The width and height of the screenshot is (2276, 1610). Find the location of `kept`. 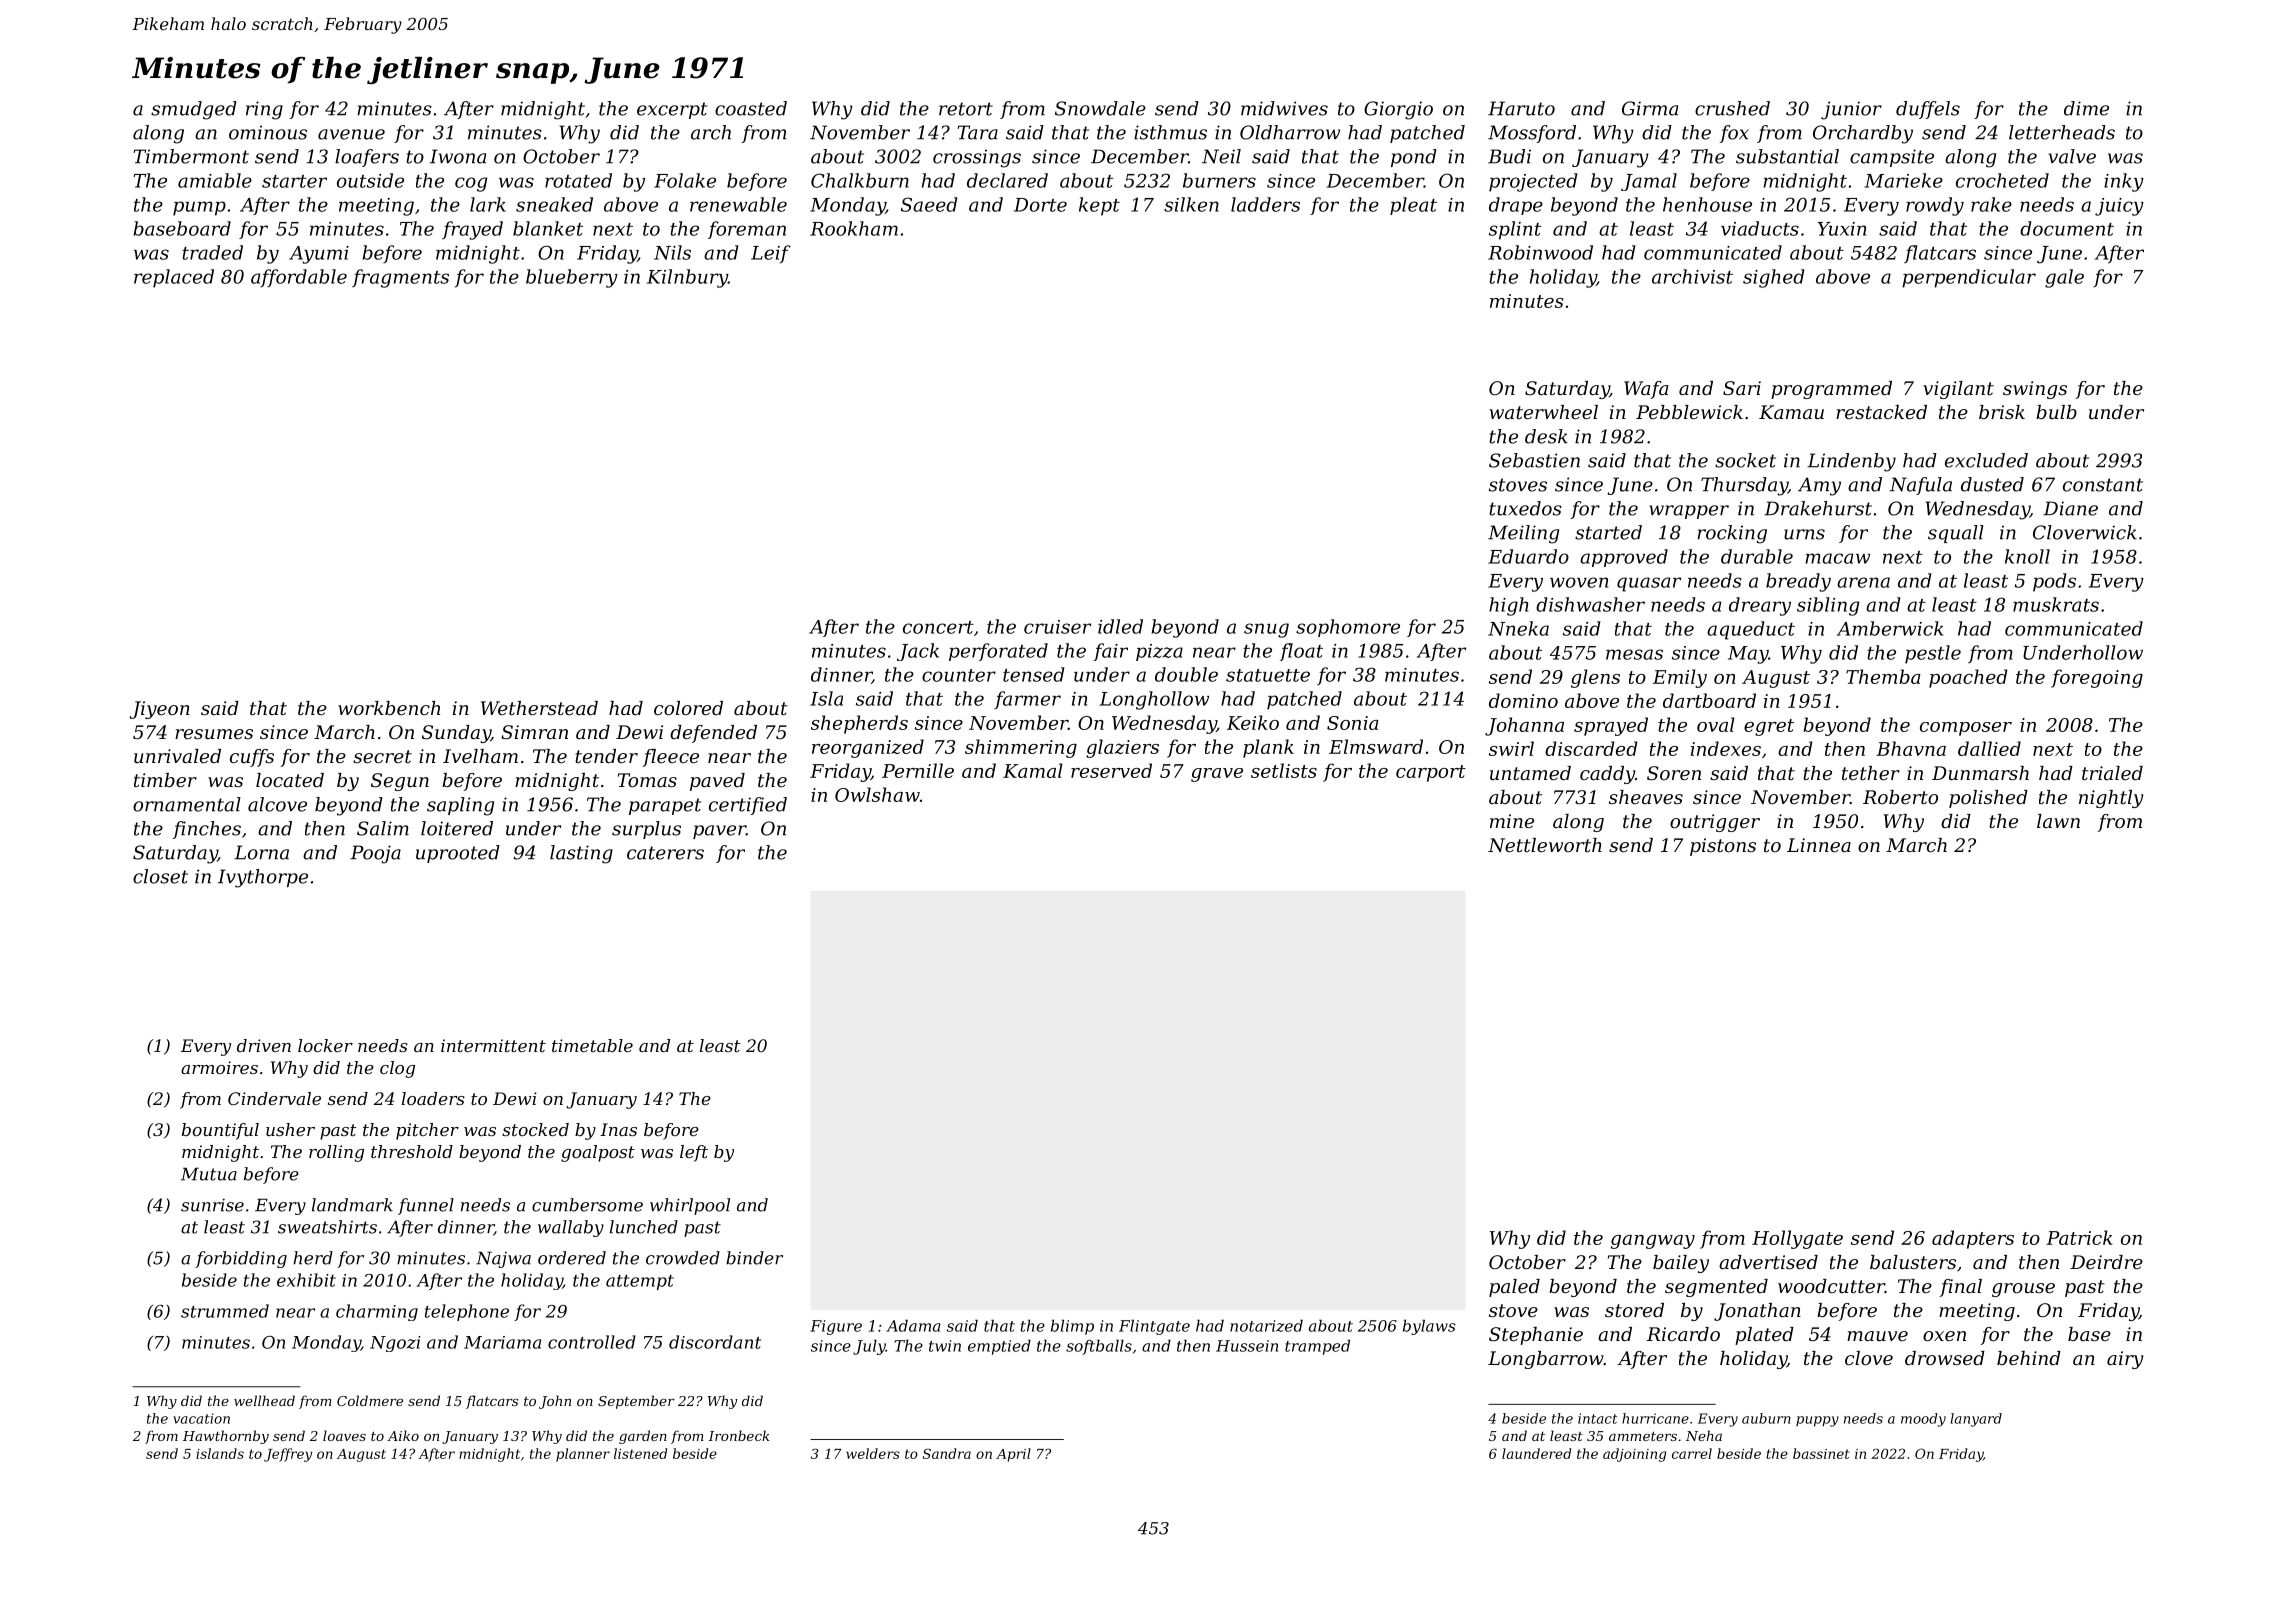

kept is located at coordinates (1099, 206).
